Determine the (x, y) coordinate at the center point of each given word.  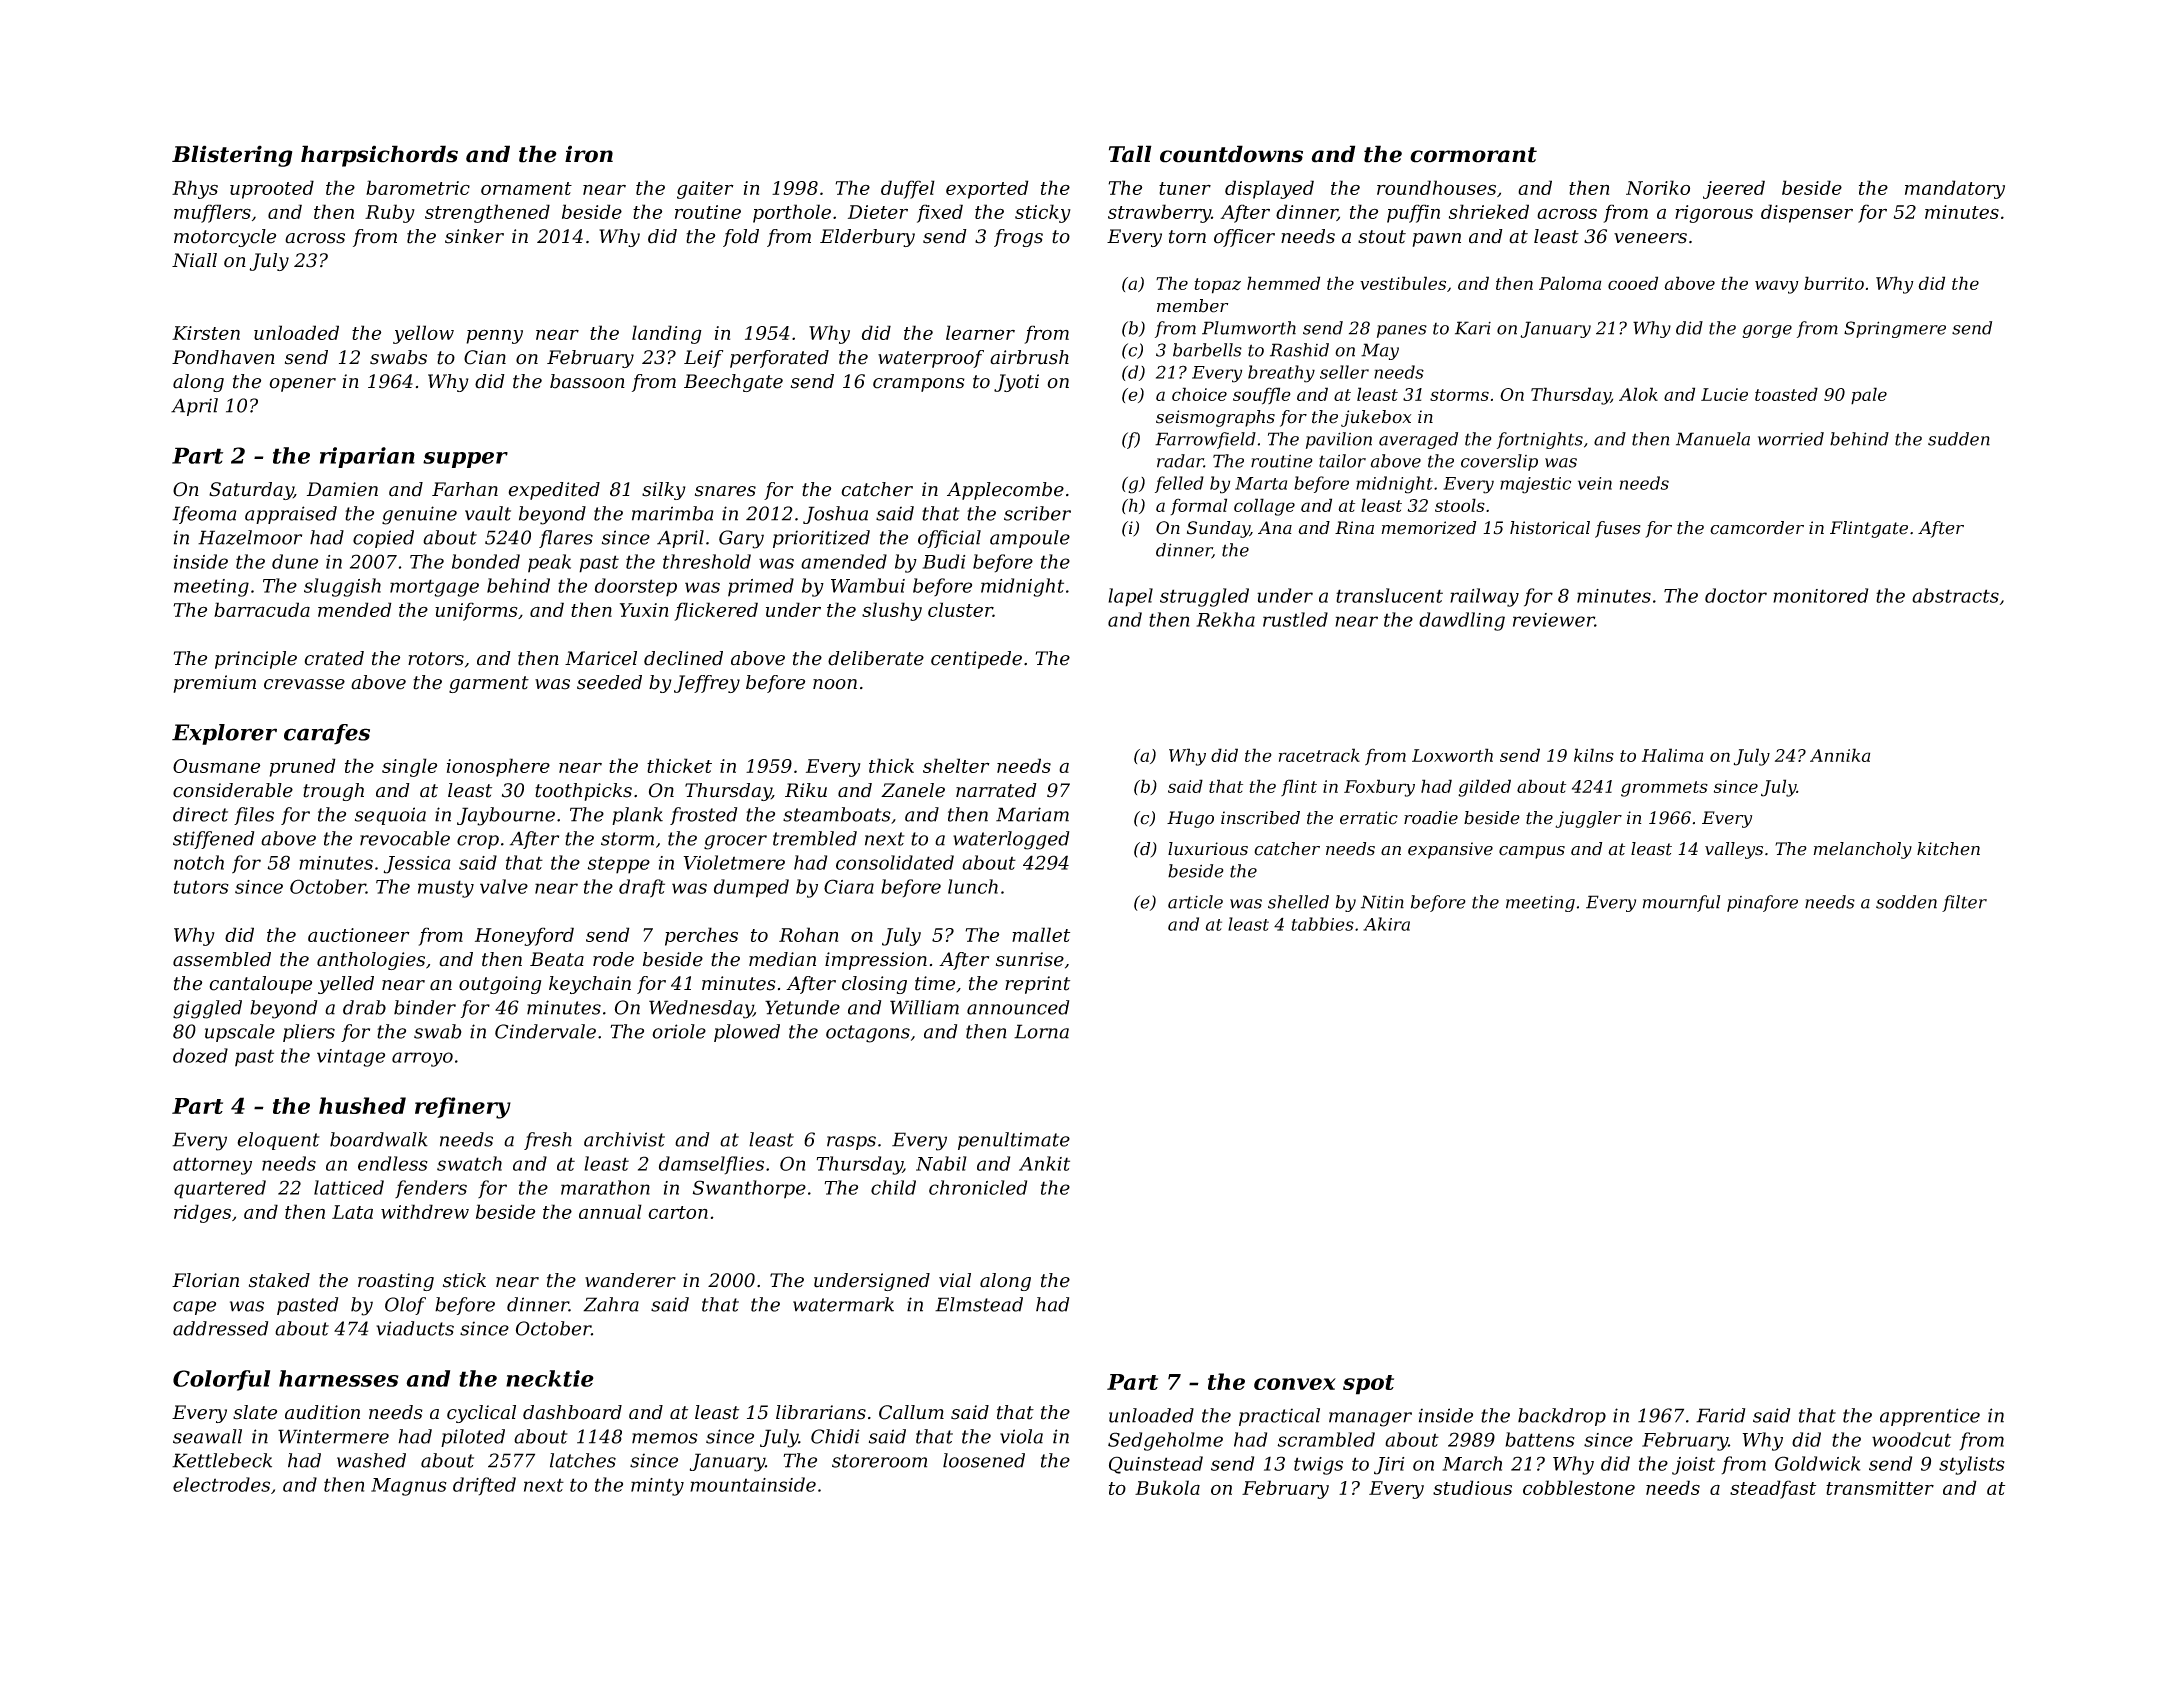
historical (1550, 528)
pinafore (1762, 903)
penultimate (1014, 1141)
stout (1382, 237)
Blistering (232, 156)
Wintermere (333, 1436)
